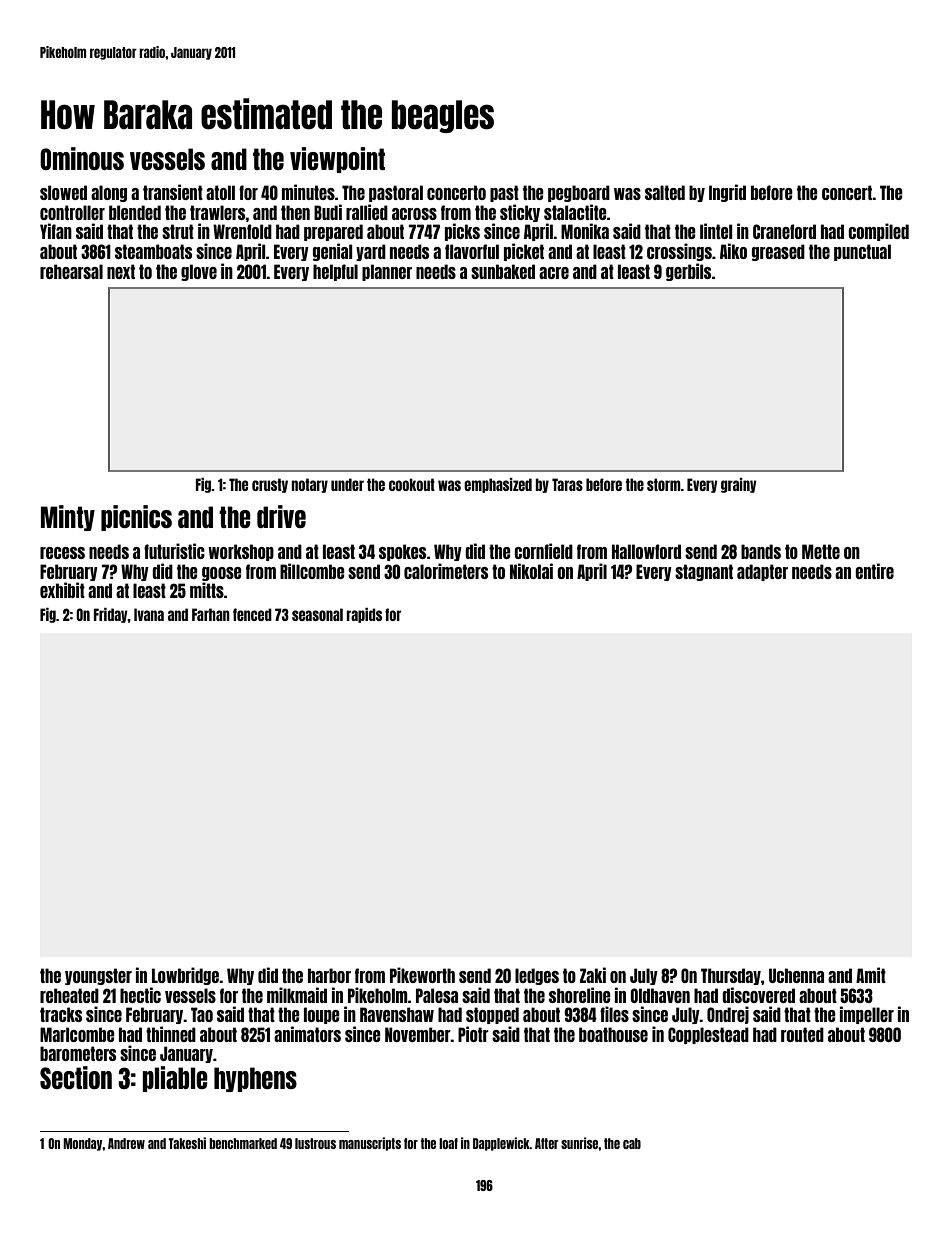  Describe the element at coordinates (72, 212) in the page. I see `controller` at that location.
